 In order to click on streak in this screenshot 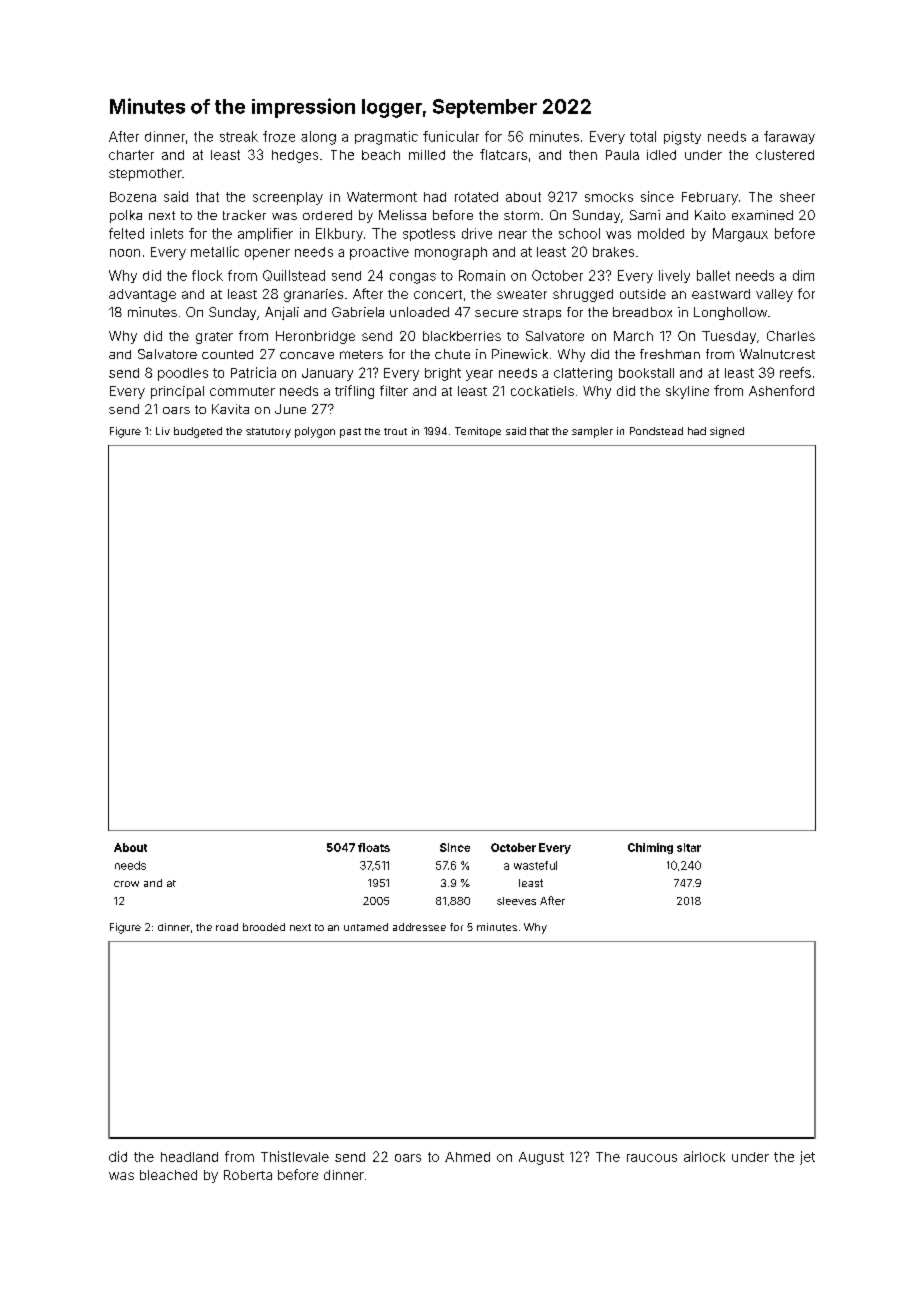, I will do `click(239, 136)`.
